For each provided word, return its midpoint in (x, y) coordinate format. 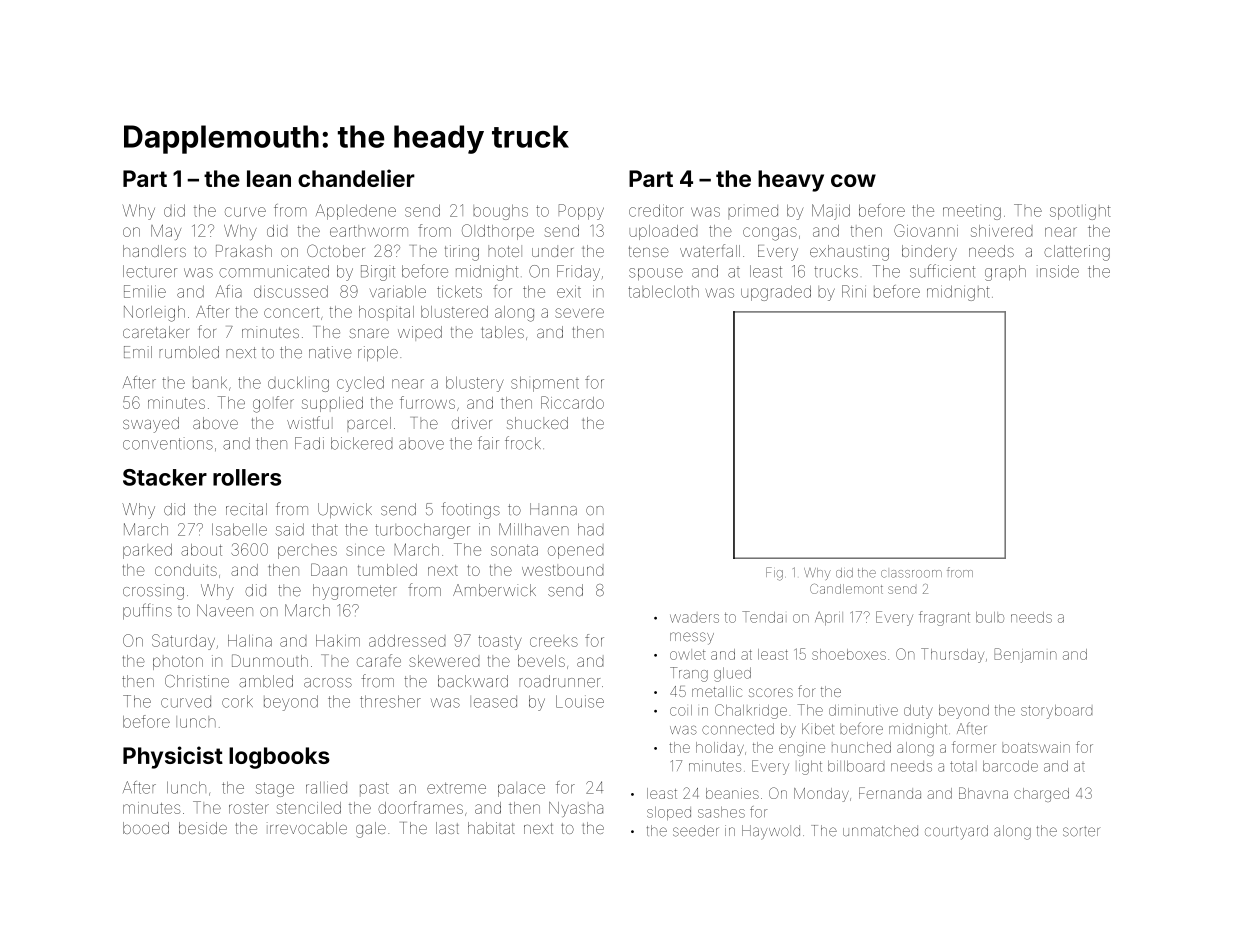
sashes (721, 812)
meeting (972, 212)
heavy (791, 181)
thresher (390, 701)
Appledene (356, 212)
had (590, 529)
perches (307, 551)
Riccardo (572, 402)
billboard (856, 766)
